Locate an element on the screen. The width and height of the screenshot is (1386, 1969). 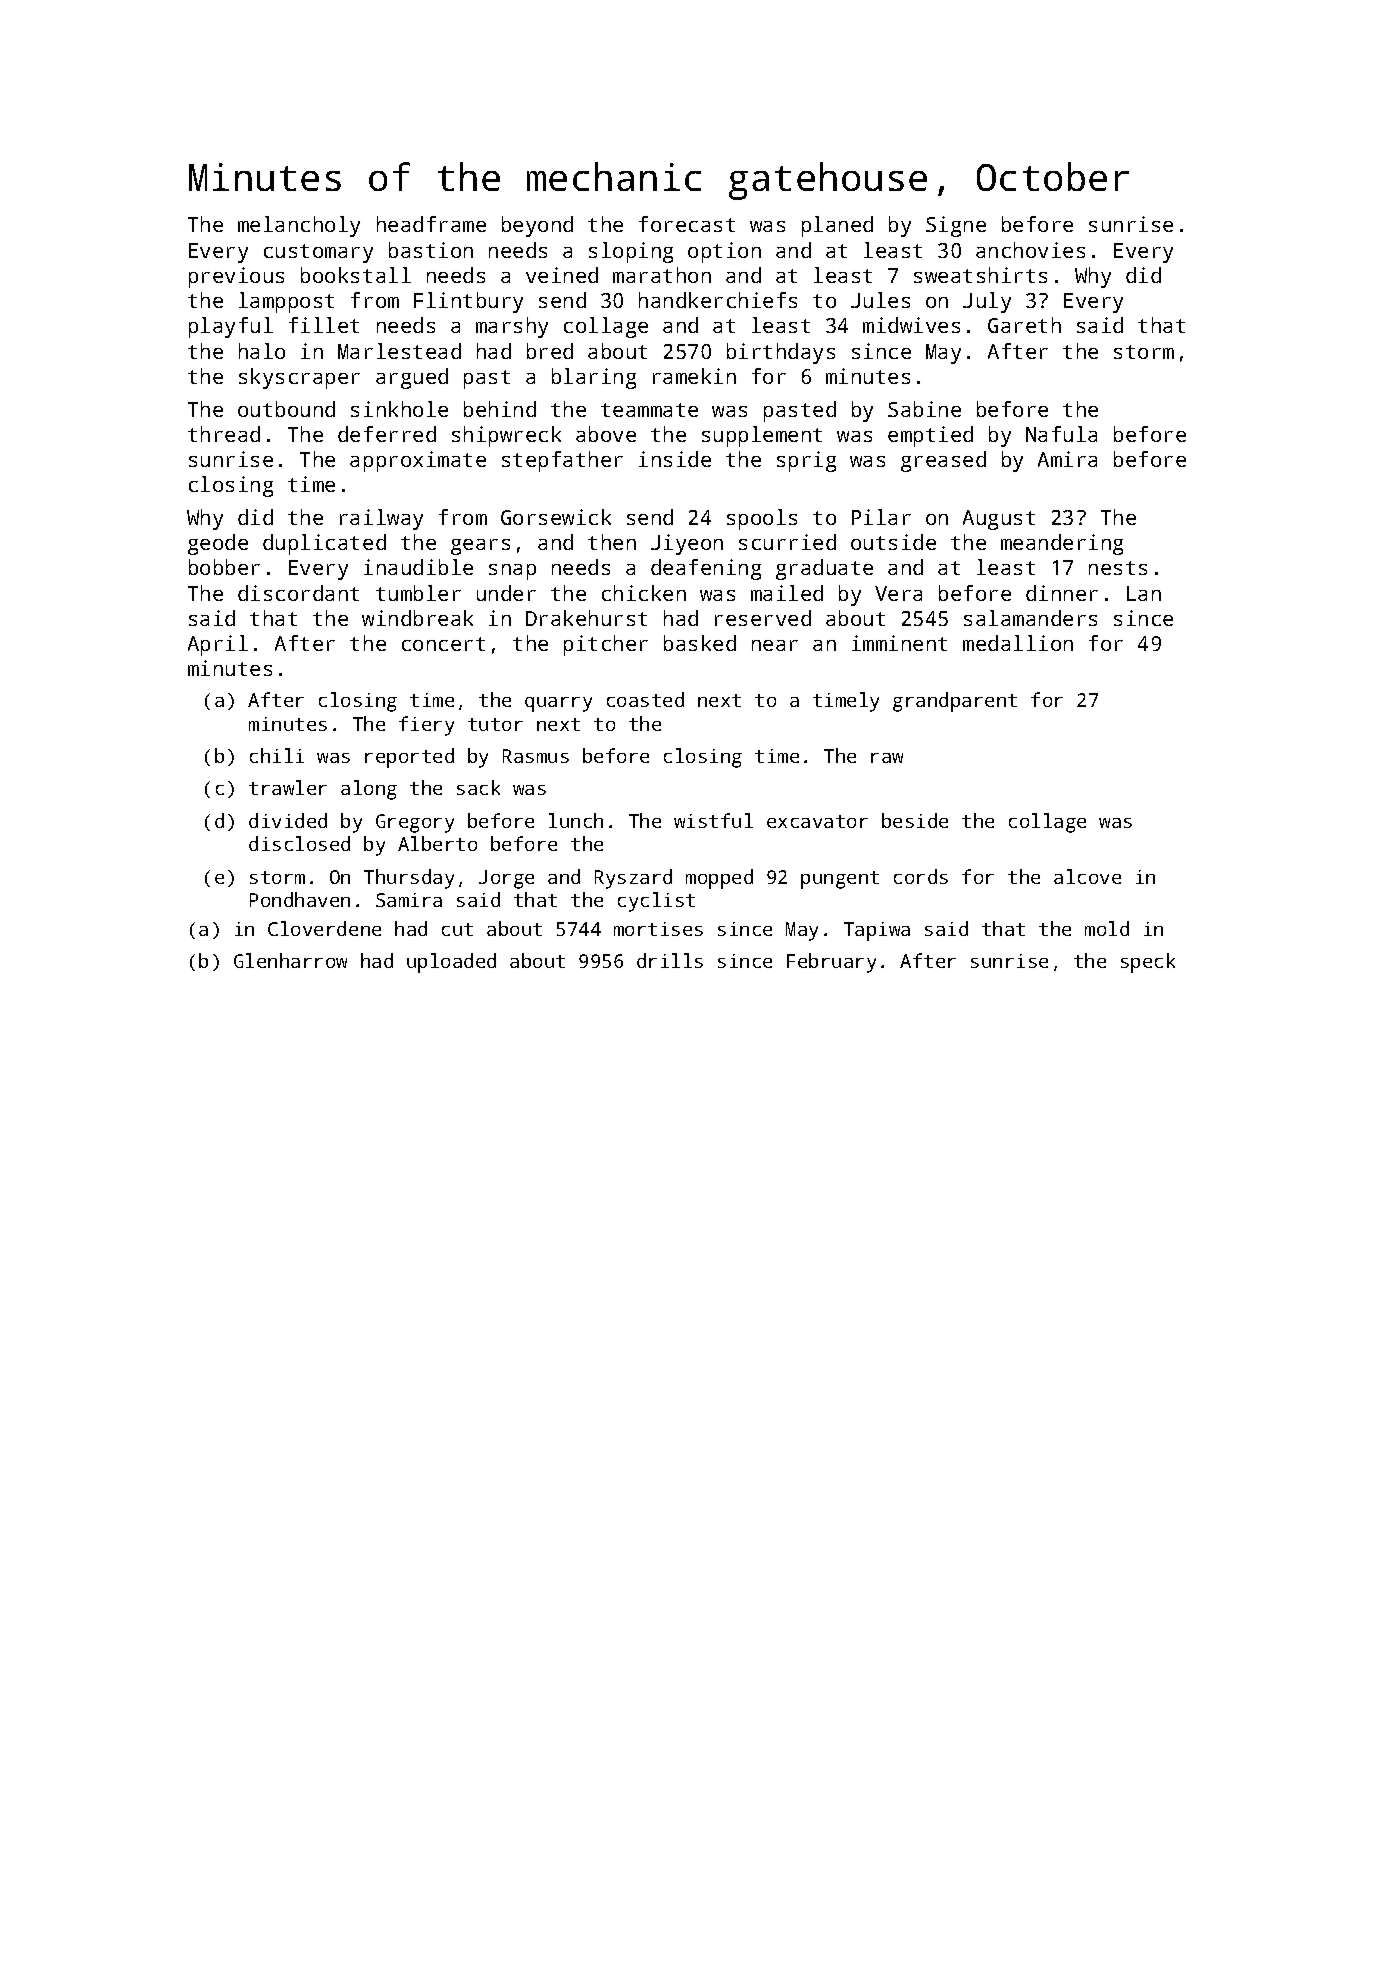
Jules is located at coordinates (880, 300).
